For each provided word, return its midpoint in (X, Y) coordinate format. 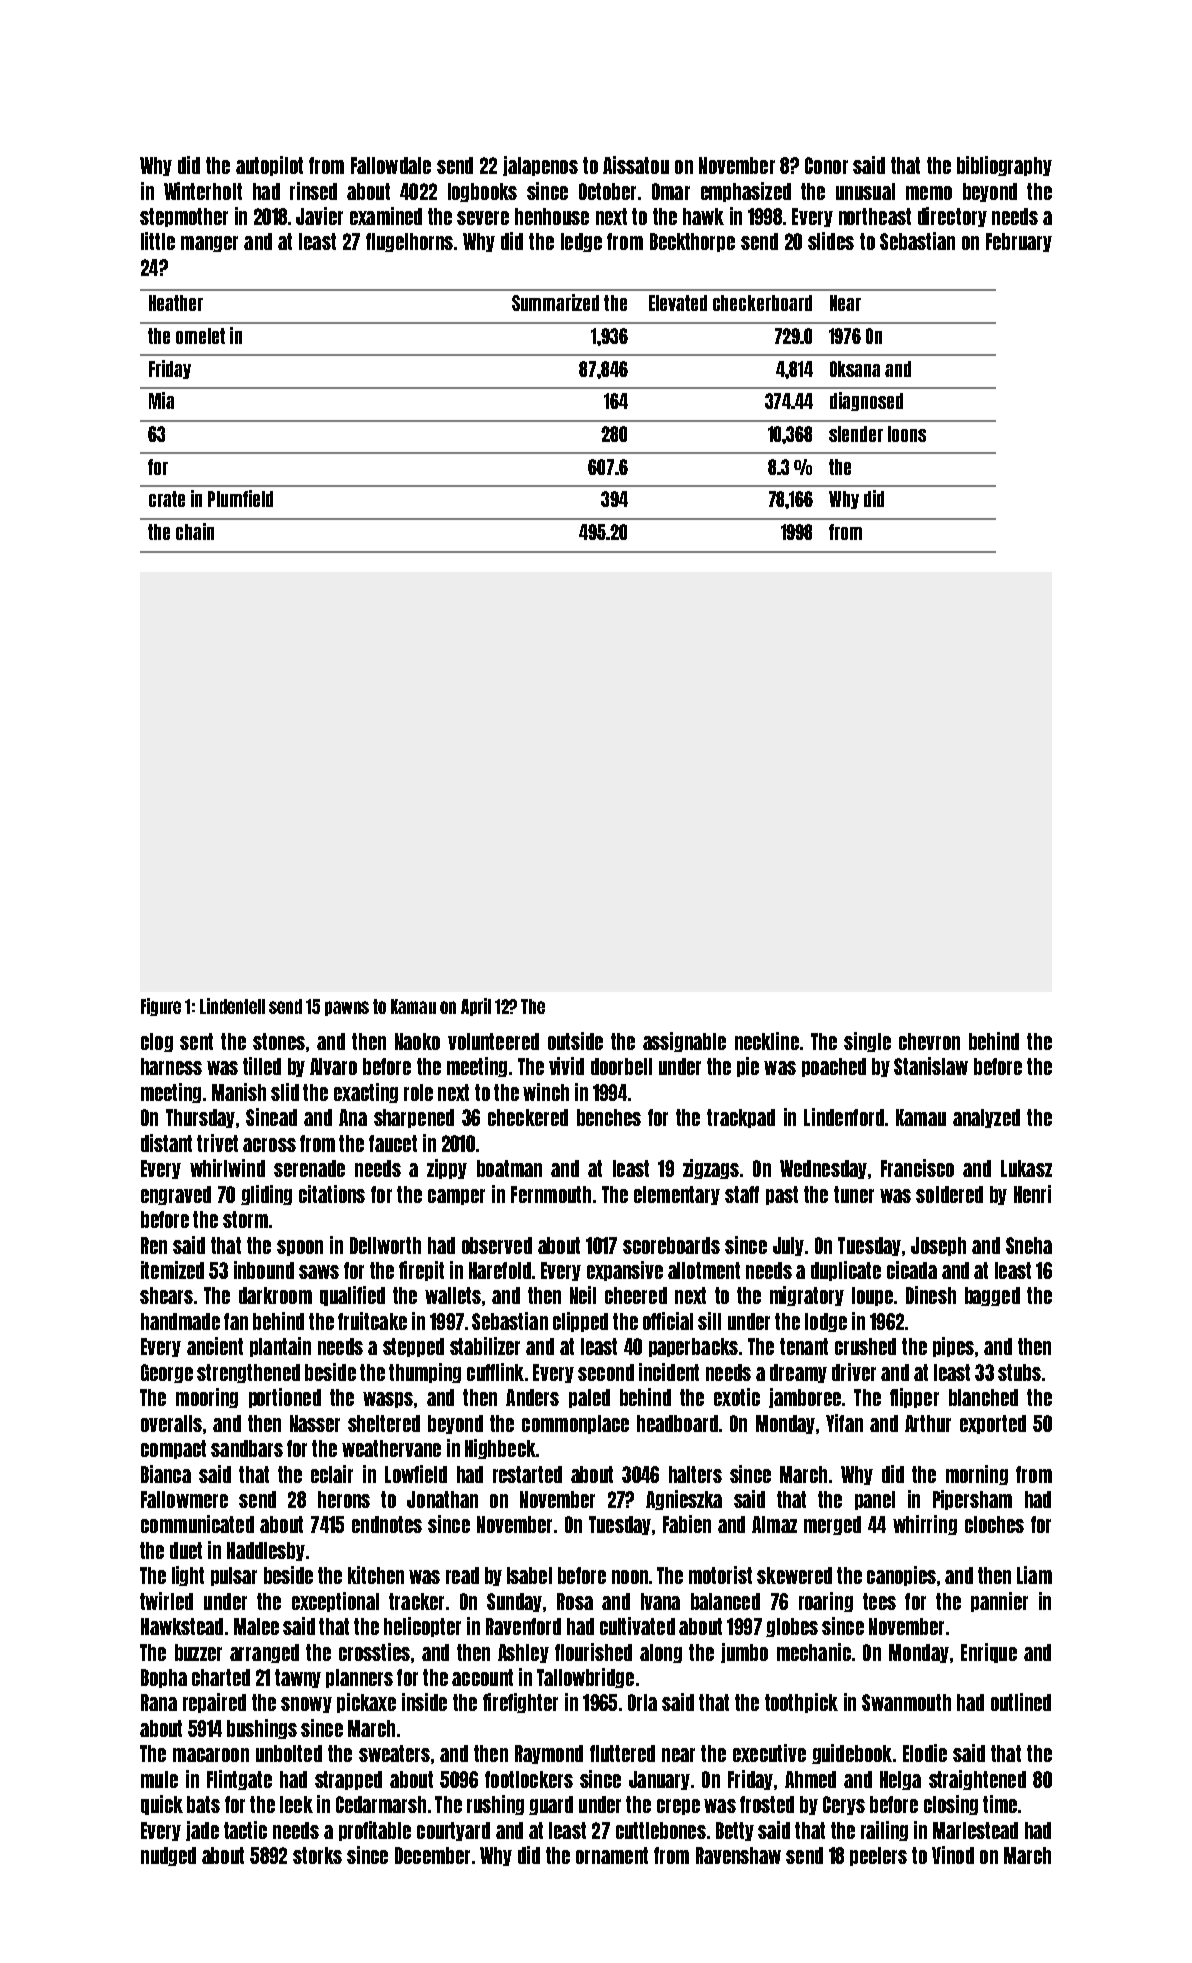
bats (203, 1804)
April (476, 1007)
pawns (347, 1008)
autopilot (269, 166)
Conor (826, 165)
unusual (865, 191)
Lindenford (844, 1117)
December (432, 1855)
